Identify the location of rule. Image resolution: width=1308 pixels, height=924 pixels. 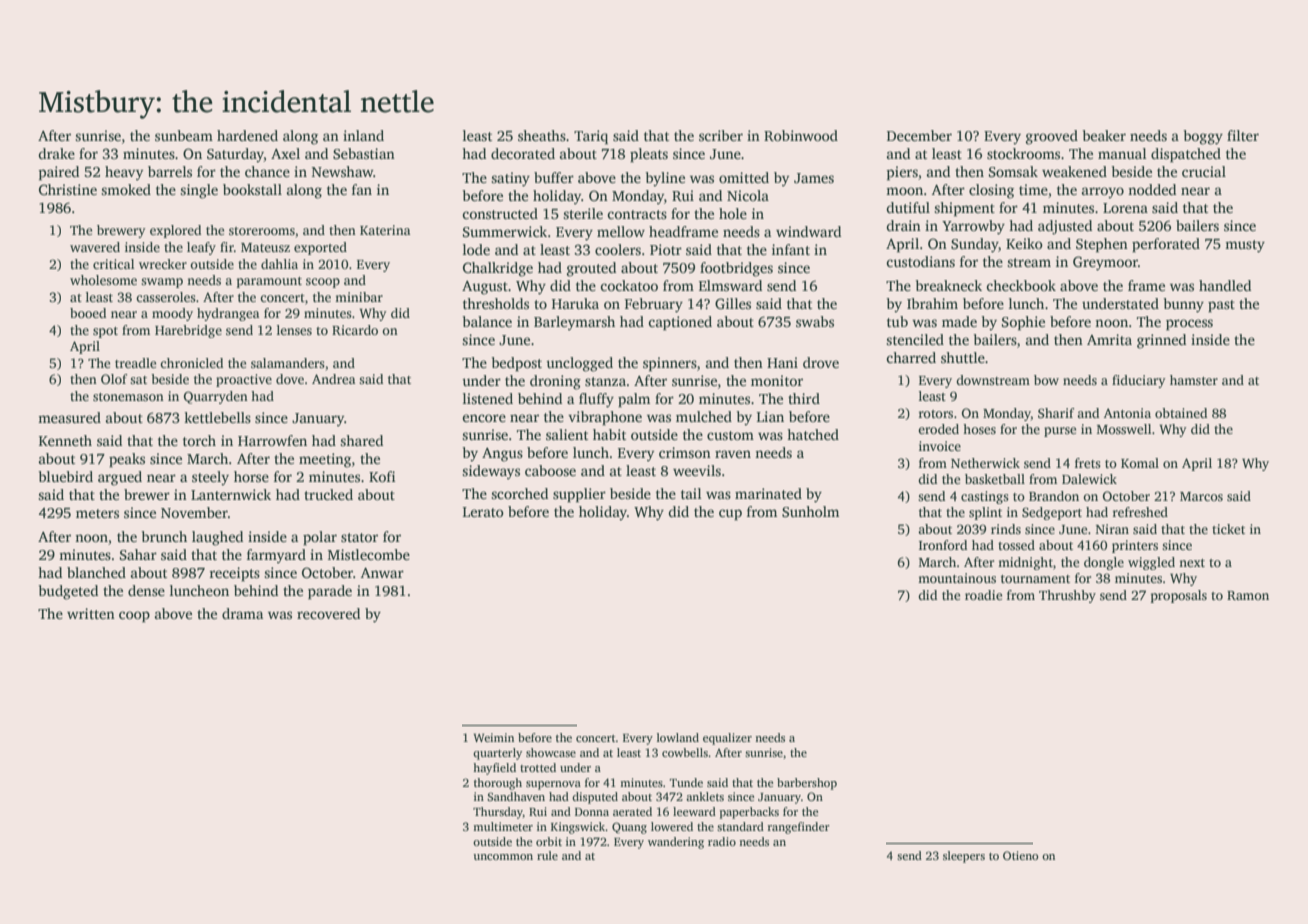
(547, 855).
